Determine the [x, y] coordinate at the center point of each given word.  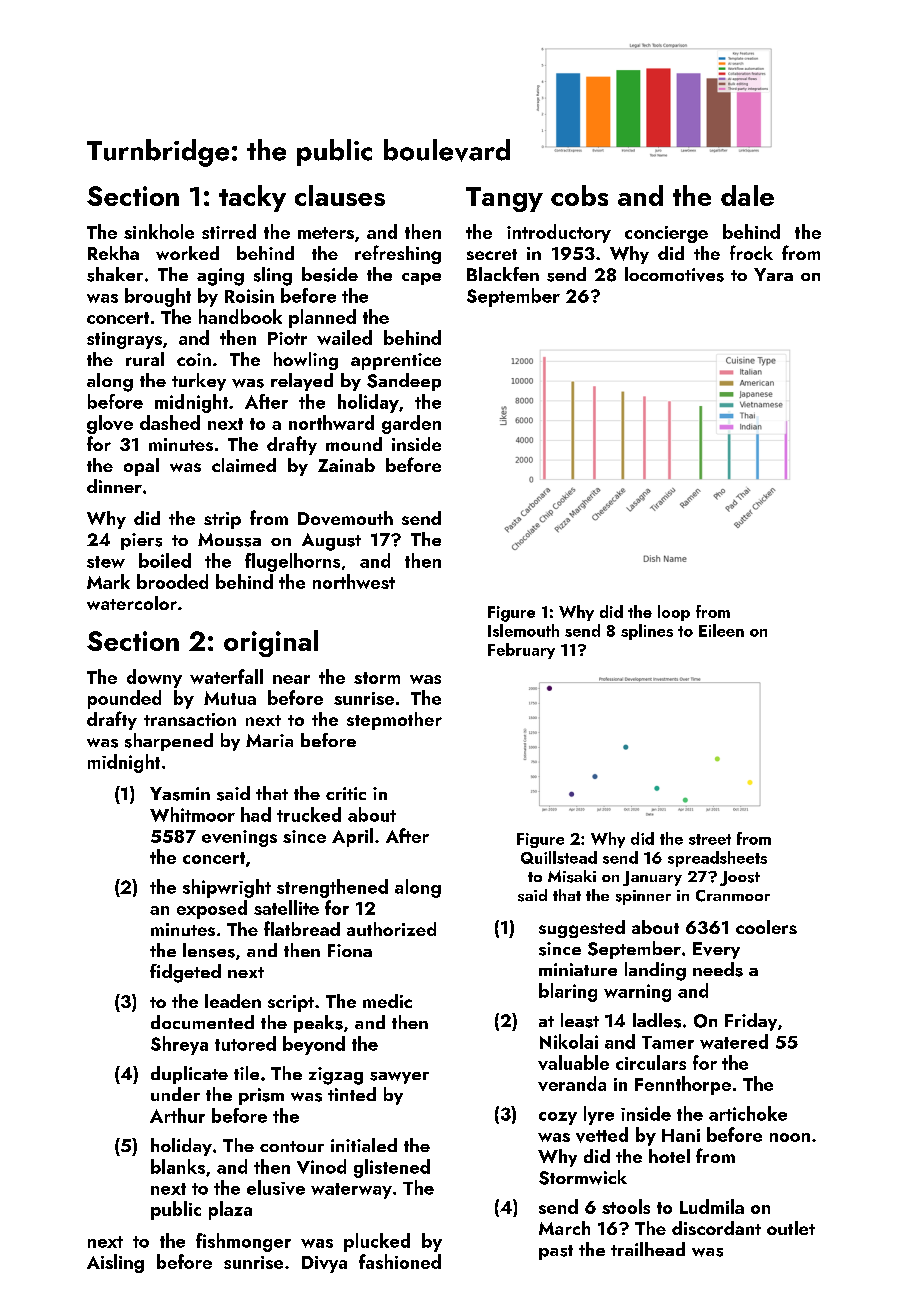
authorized [391, 929]
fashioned [400, 1261]
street [710, 839]
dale [747, 195]
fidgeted [185, 973]
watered [734, 1041]
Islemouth [523, 630]
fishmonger [243, 1242]
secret [492, 254]
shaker [115, 274]
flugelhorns [292, 562]
